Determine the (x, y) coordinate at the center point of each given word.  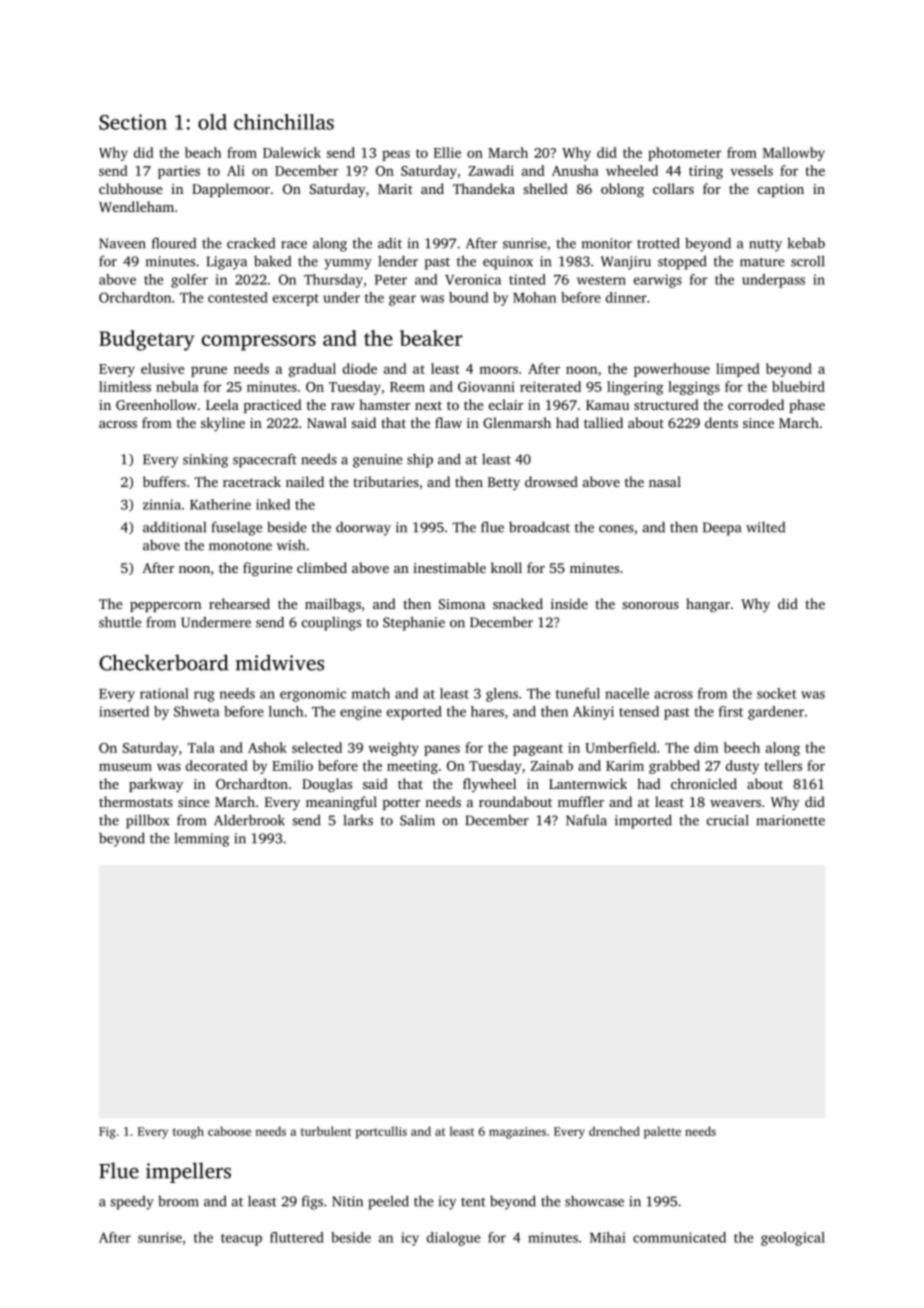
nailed (305, 481)
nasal (665, 481)
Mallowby (794, 154)
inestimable (449, 567)
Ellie (447, 152)
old (212, 122)
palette (662, 1132)
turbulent (326, 1131)
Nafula (586, 820)
